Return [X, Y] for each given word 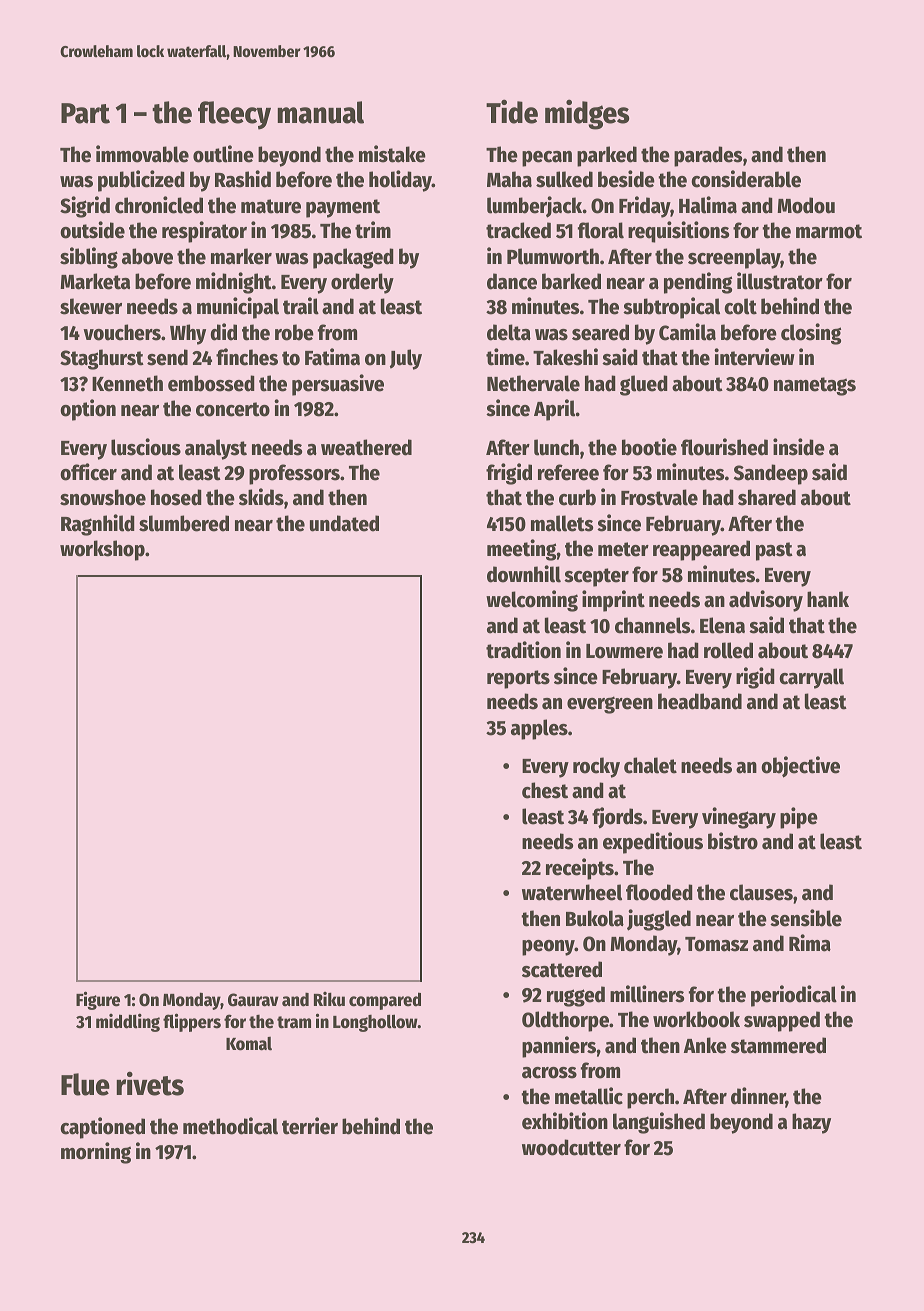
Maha [509, 179]
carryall [811, 678]
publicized [141, 181]
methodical [230, 1126]
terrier [310, 1126]
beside [626, 179]
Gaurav [253, 1000]
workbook [696, 1019]
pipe [799, 818]
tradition [523, 650]
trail [301, 306]
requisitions [678, 232]
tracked [518, 230]
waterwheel [572, 892]
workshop [102, 550]
